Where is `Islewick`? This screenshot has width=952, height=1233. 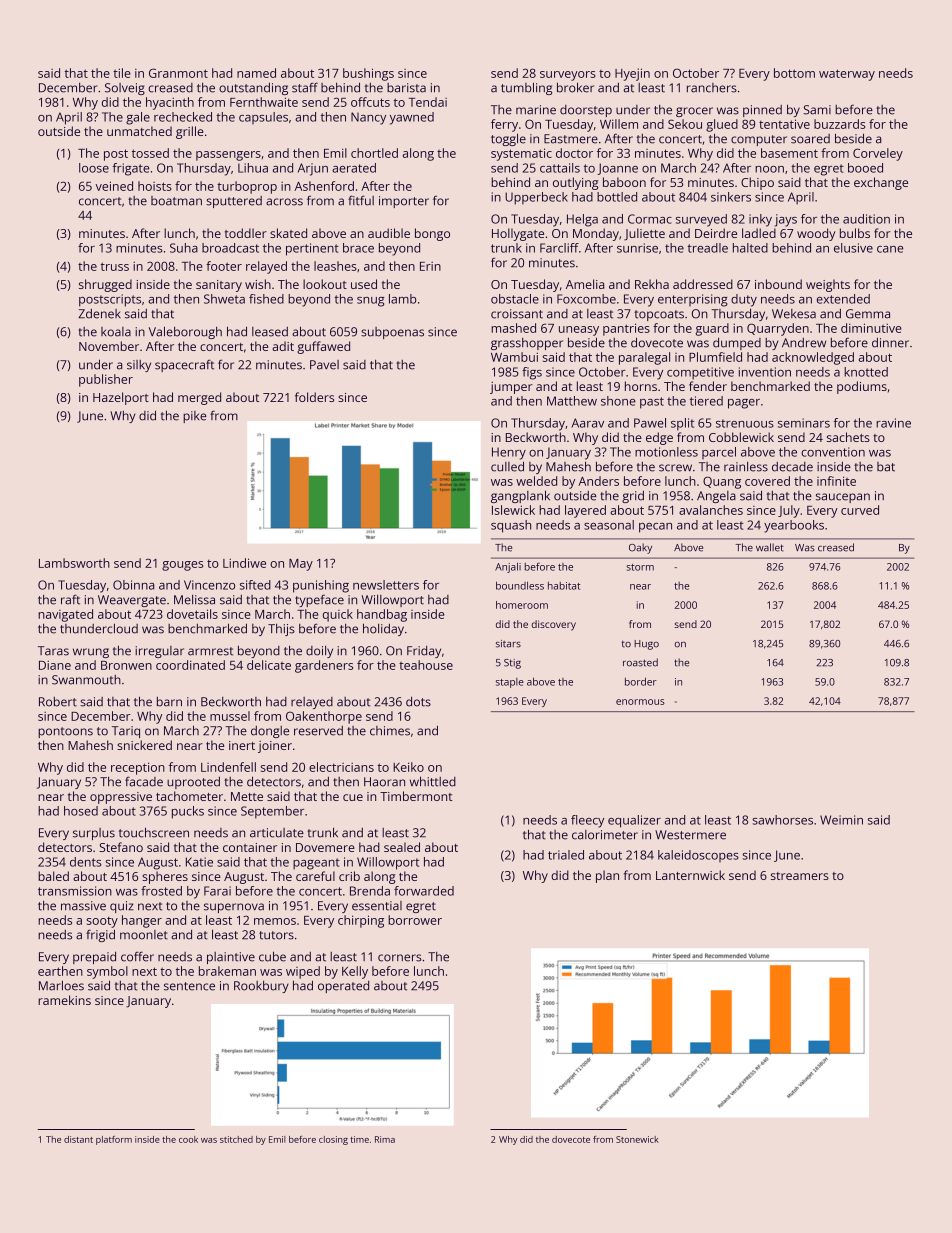
Islewick is located at coordinates (513, 510).
